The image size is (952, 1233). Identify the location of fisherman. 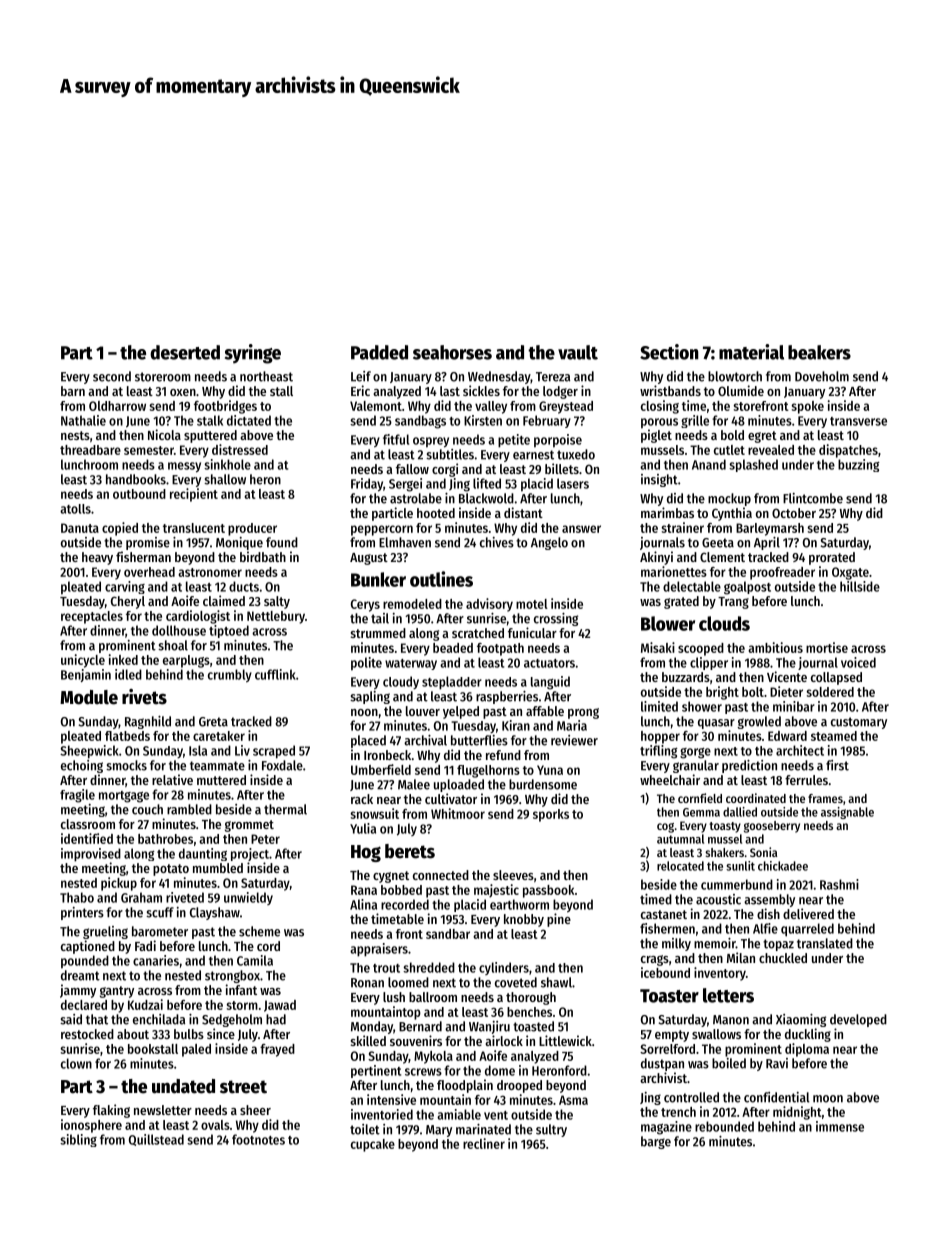
(143, 556).
